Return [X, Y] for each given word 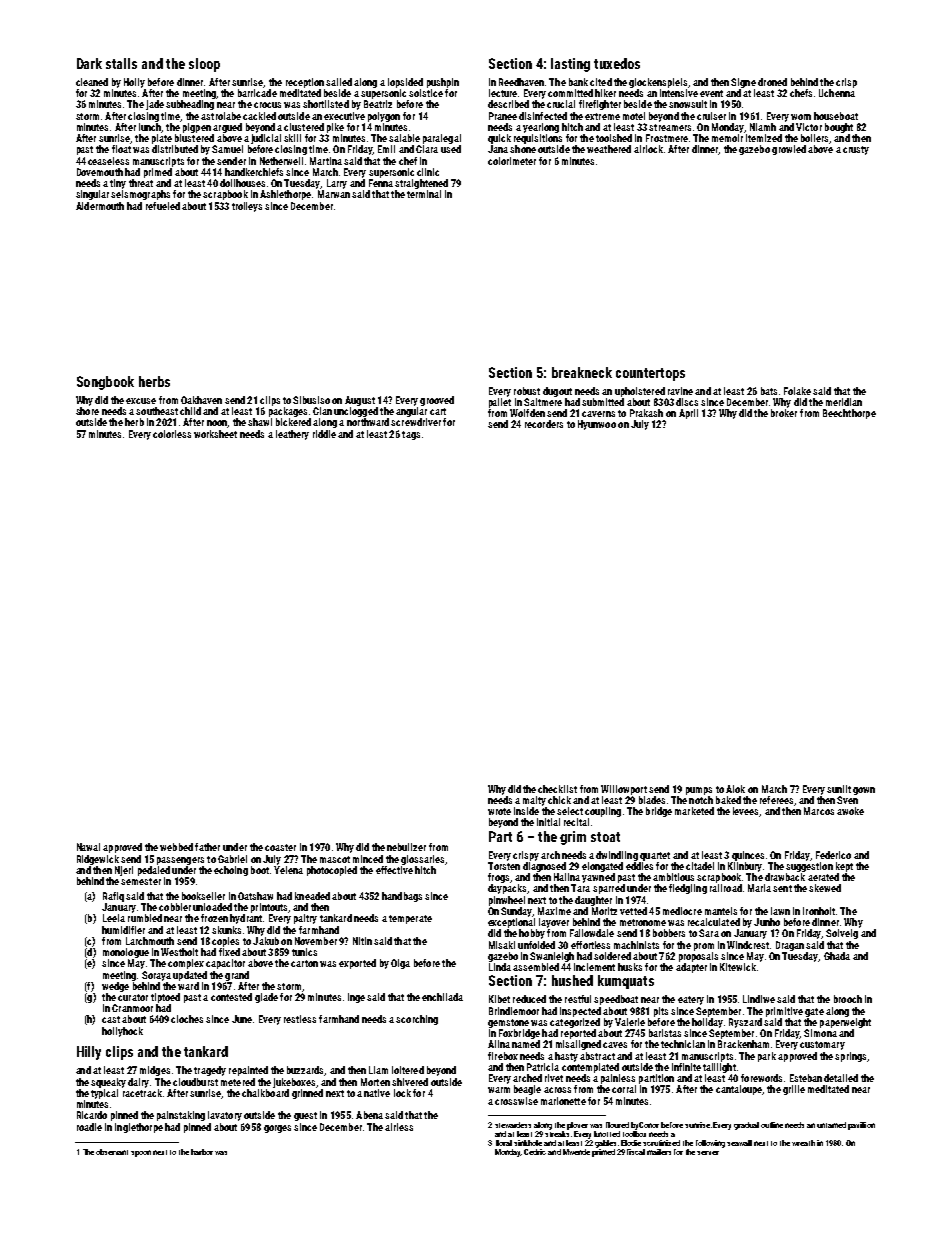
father [207, 847]
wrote [499, 811]
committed [570, 93]
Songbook [105, 383]
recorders [544, 424]
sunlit [839, 789]
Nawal [88, 847]
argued [227, 128]
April [688, 414]
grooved [437, 401]
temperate [410, 919]
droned [772, 82]
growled [789, 150]
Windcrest [748, 945]
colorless [172, 434]
